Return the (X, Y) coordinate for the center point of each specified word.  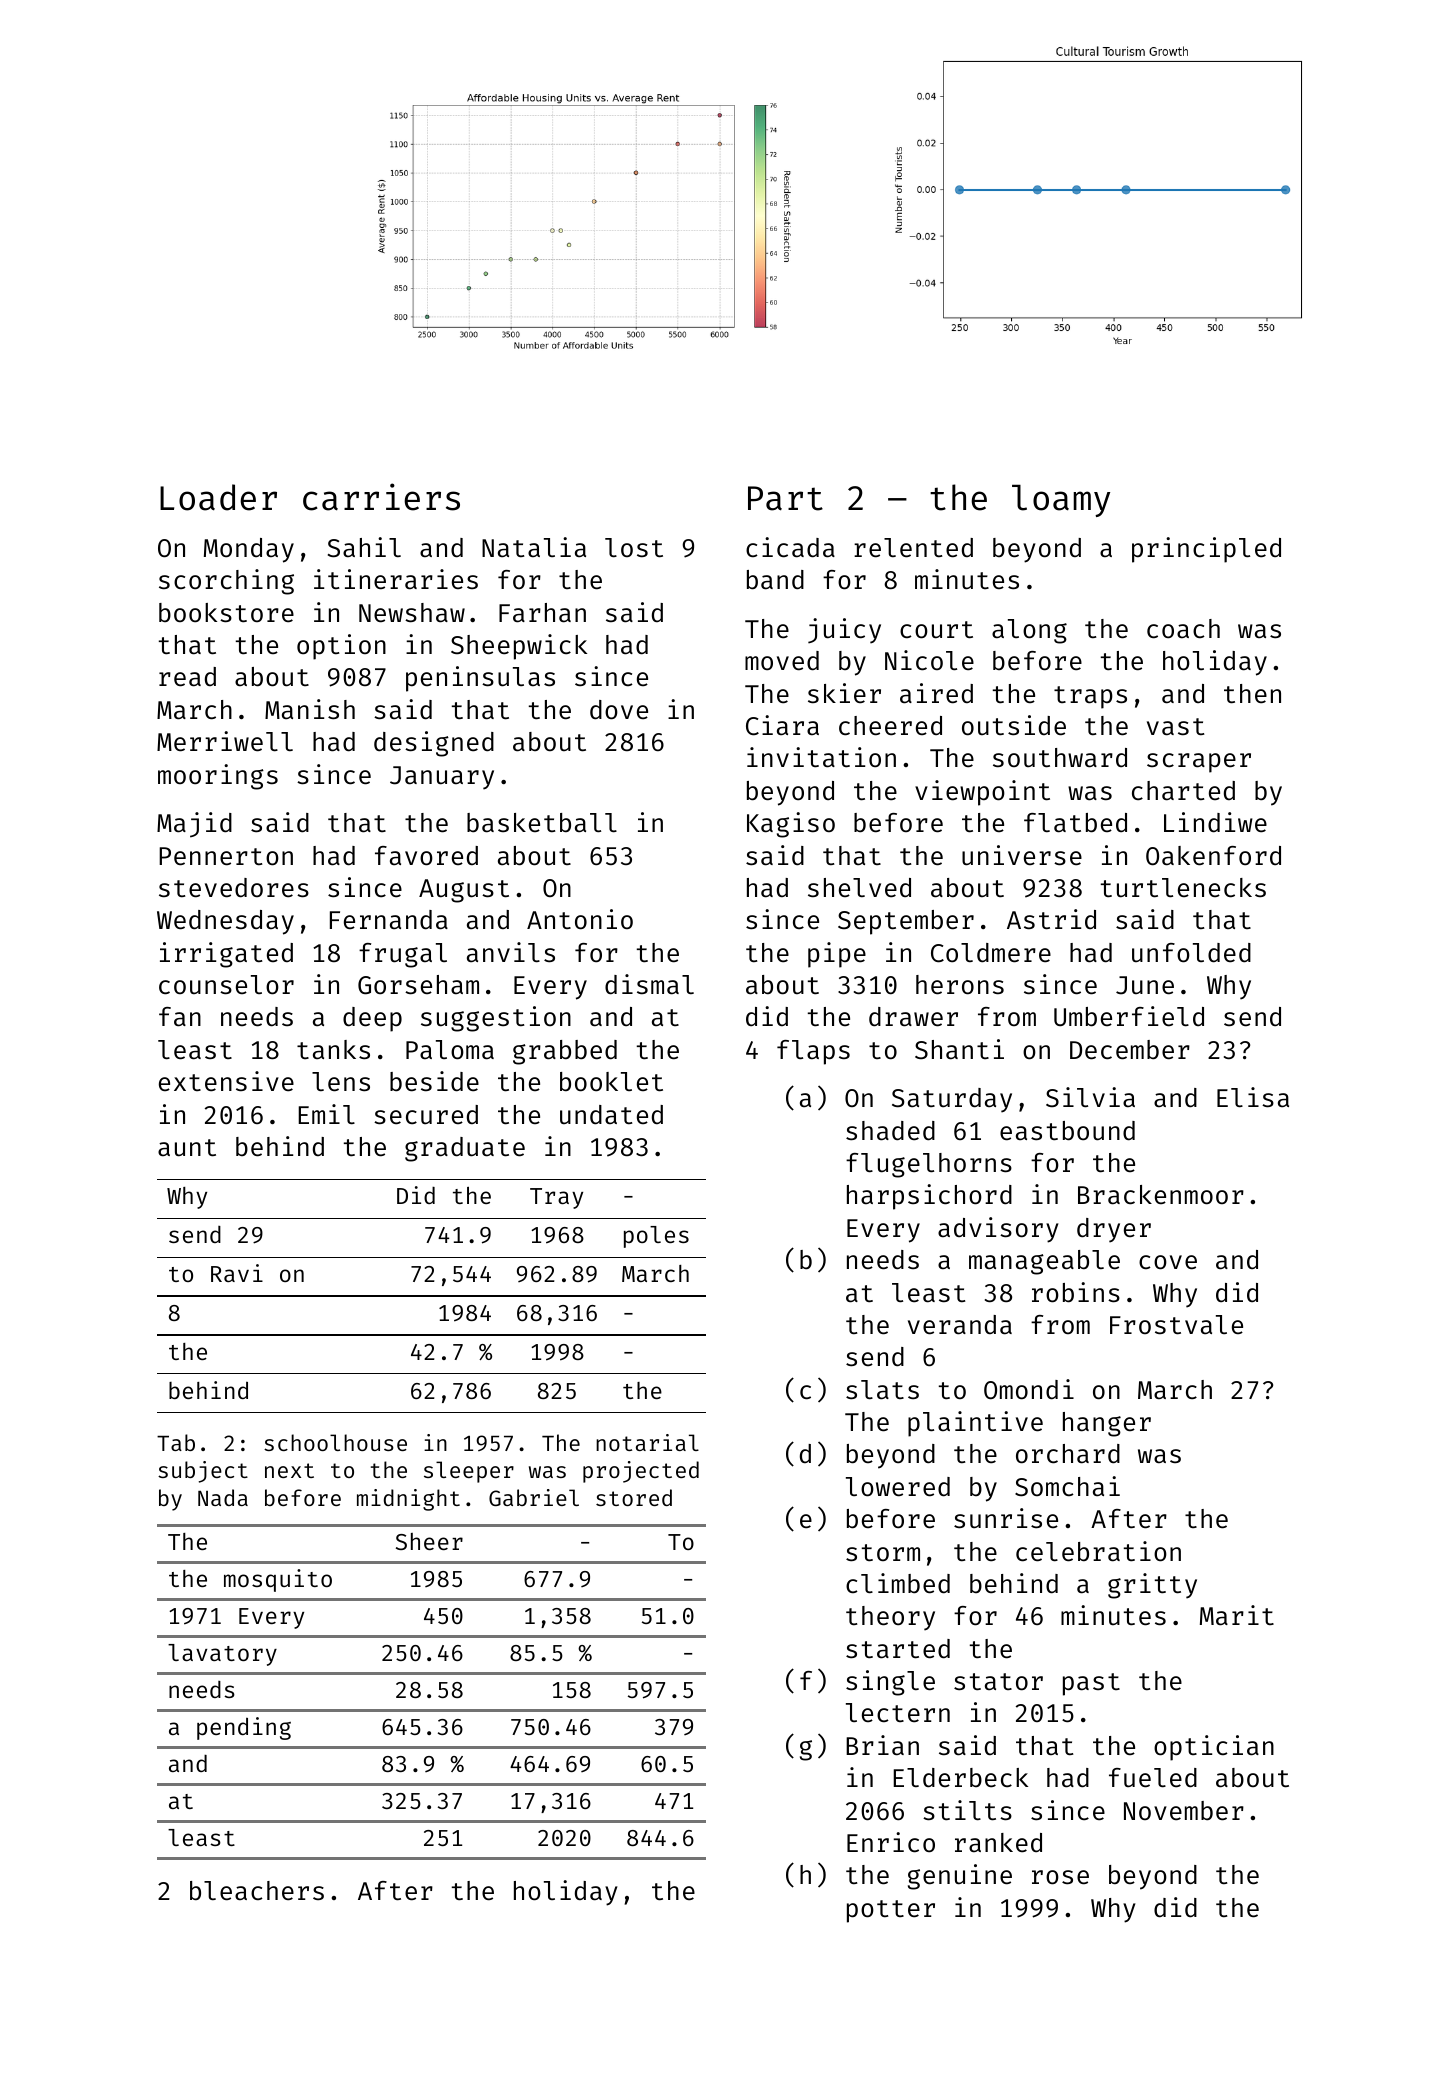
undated (611, 1115)
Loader (218, 497)
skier (844, 693)
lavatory (222, 1655)
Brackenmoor (1161, 1195)
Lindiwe (1215, 822)
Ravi (237, 1273)
